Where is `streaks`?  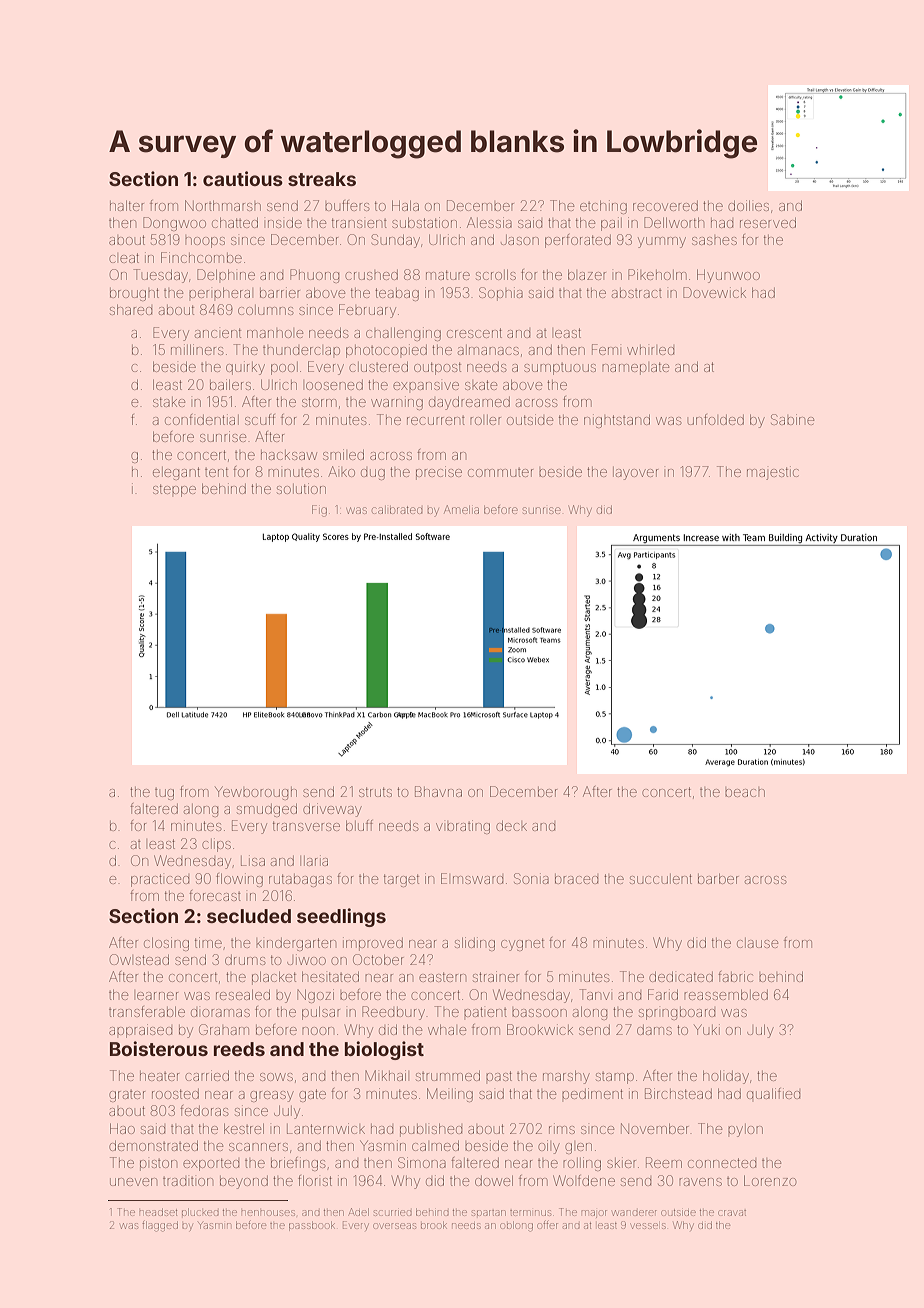 streaks is located at coordinates (322, 179).
